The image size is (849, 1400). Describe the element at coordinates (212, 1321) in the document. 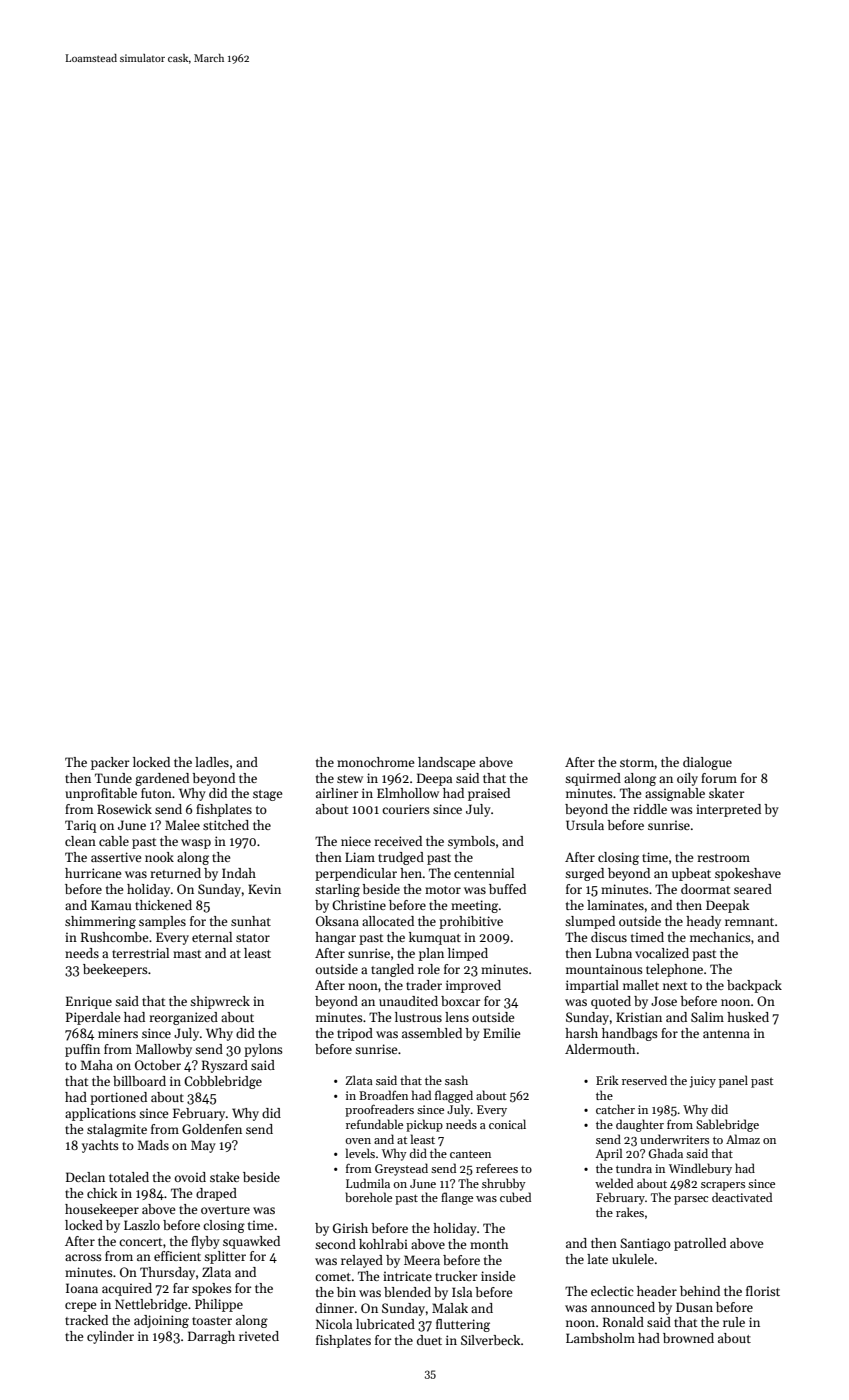

I see `toaster` at that location.
